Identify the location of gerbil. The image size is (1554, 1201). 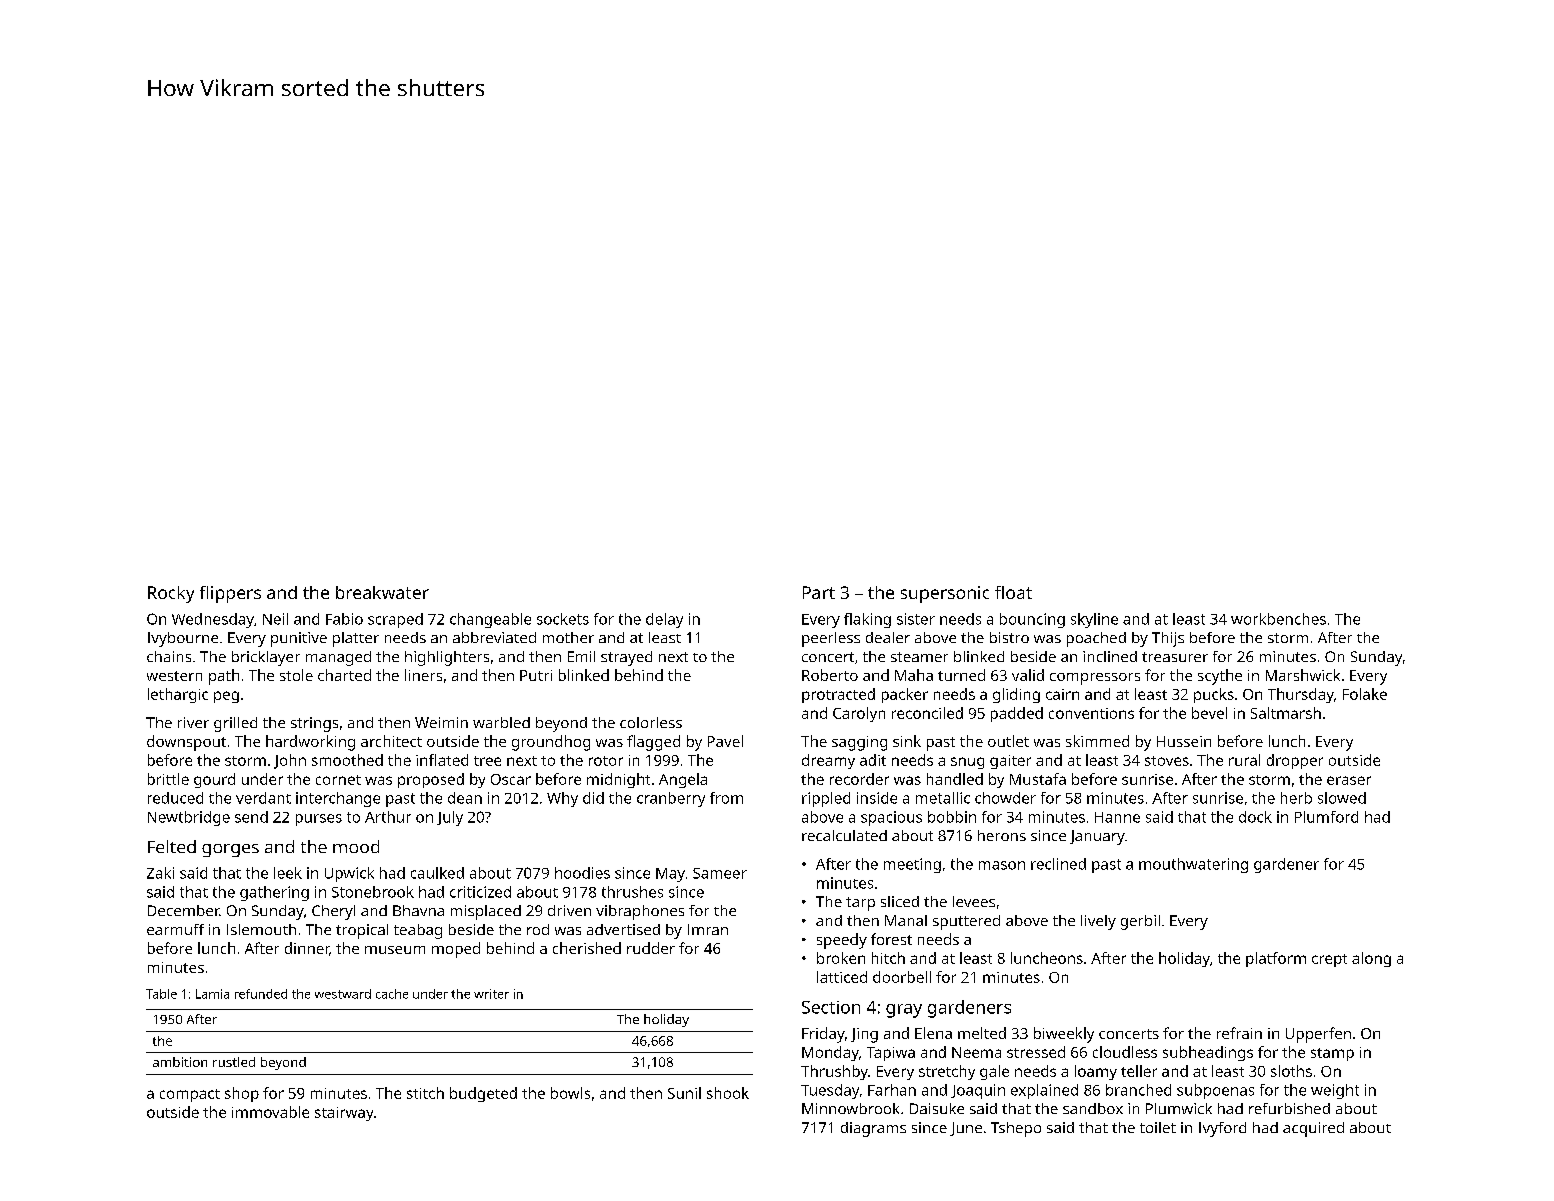
(1140, 922).
